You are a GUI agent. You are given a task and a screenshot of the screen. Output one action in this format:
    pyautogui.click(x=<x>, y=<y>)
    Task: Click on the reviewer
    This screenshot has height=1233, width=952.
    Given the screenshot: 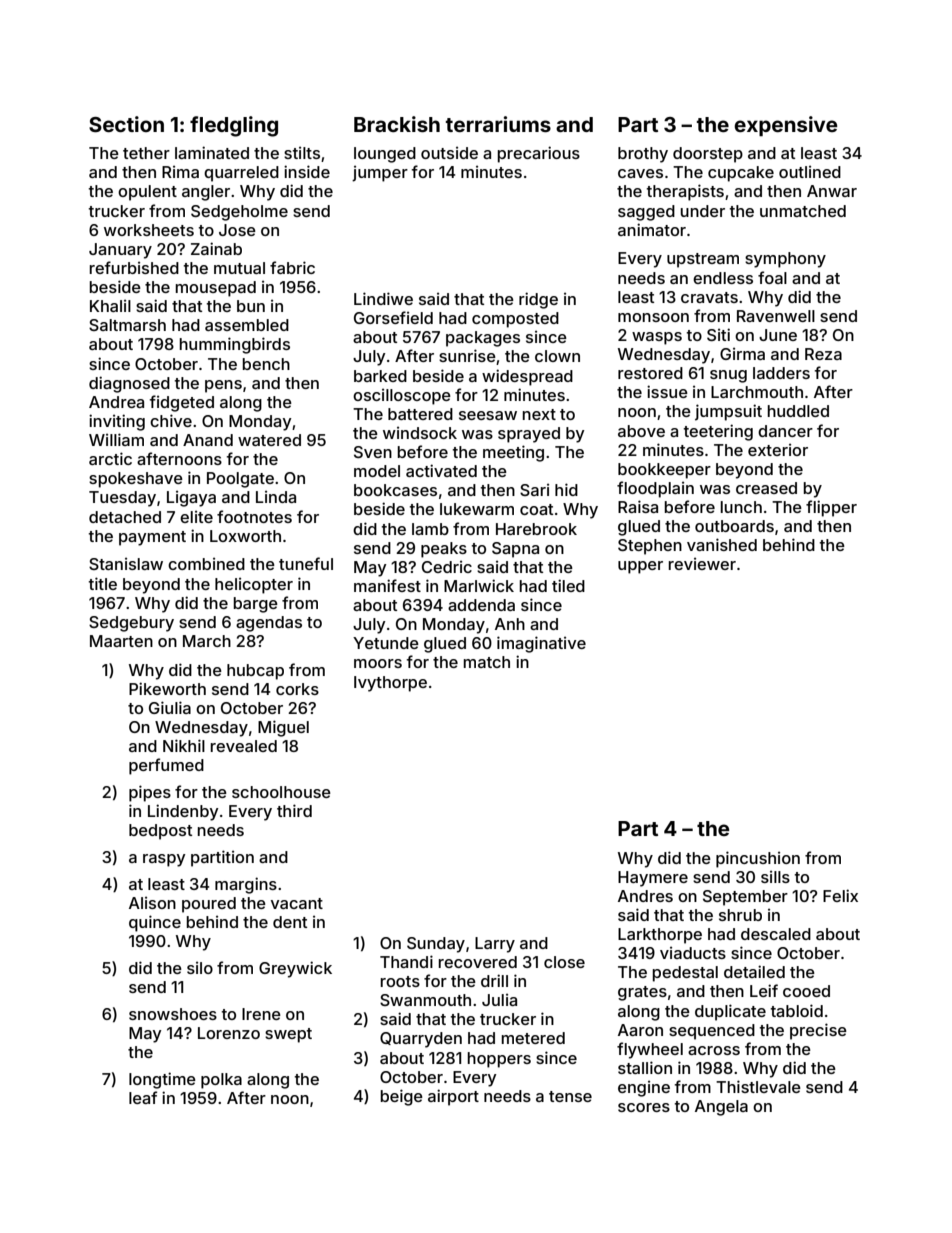 What is the action you would take?
    pyautogui.click(x=702, y=564)
